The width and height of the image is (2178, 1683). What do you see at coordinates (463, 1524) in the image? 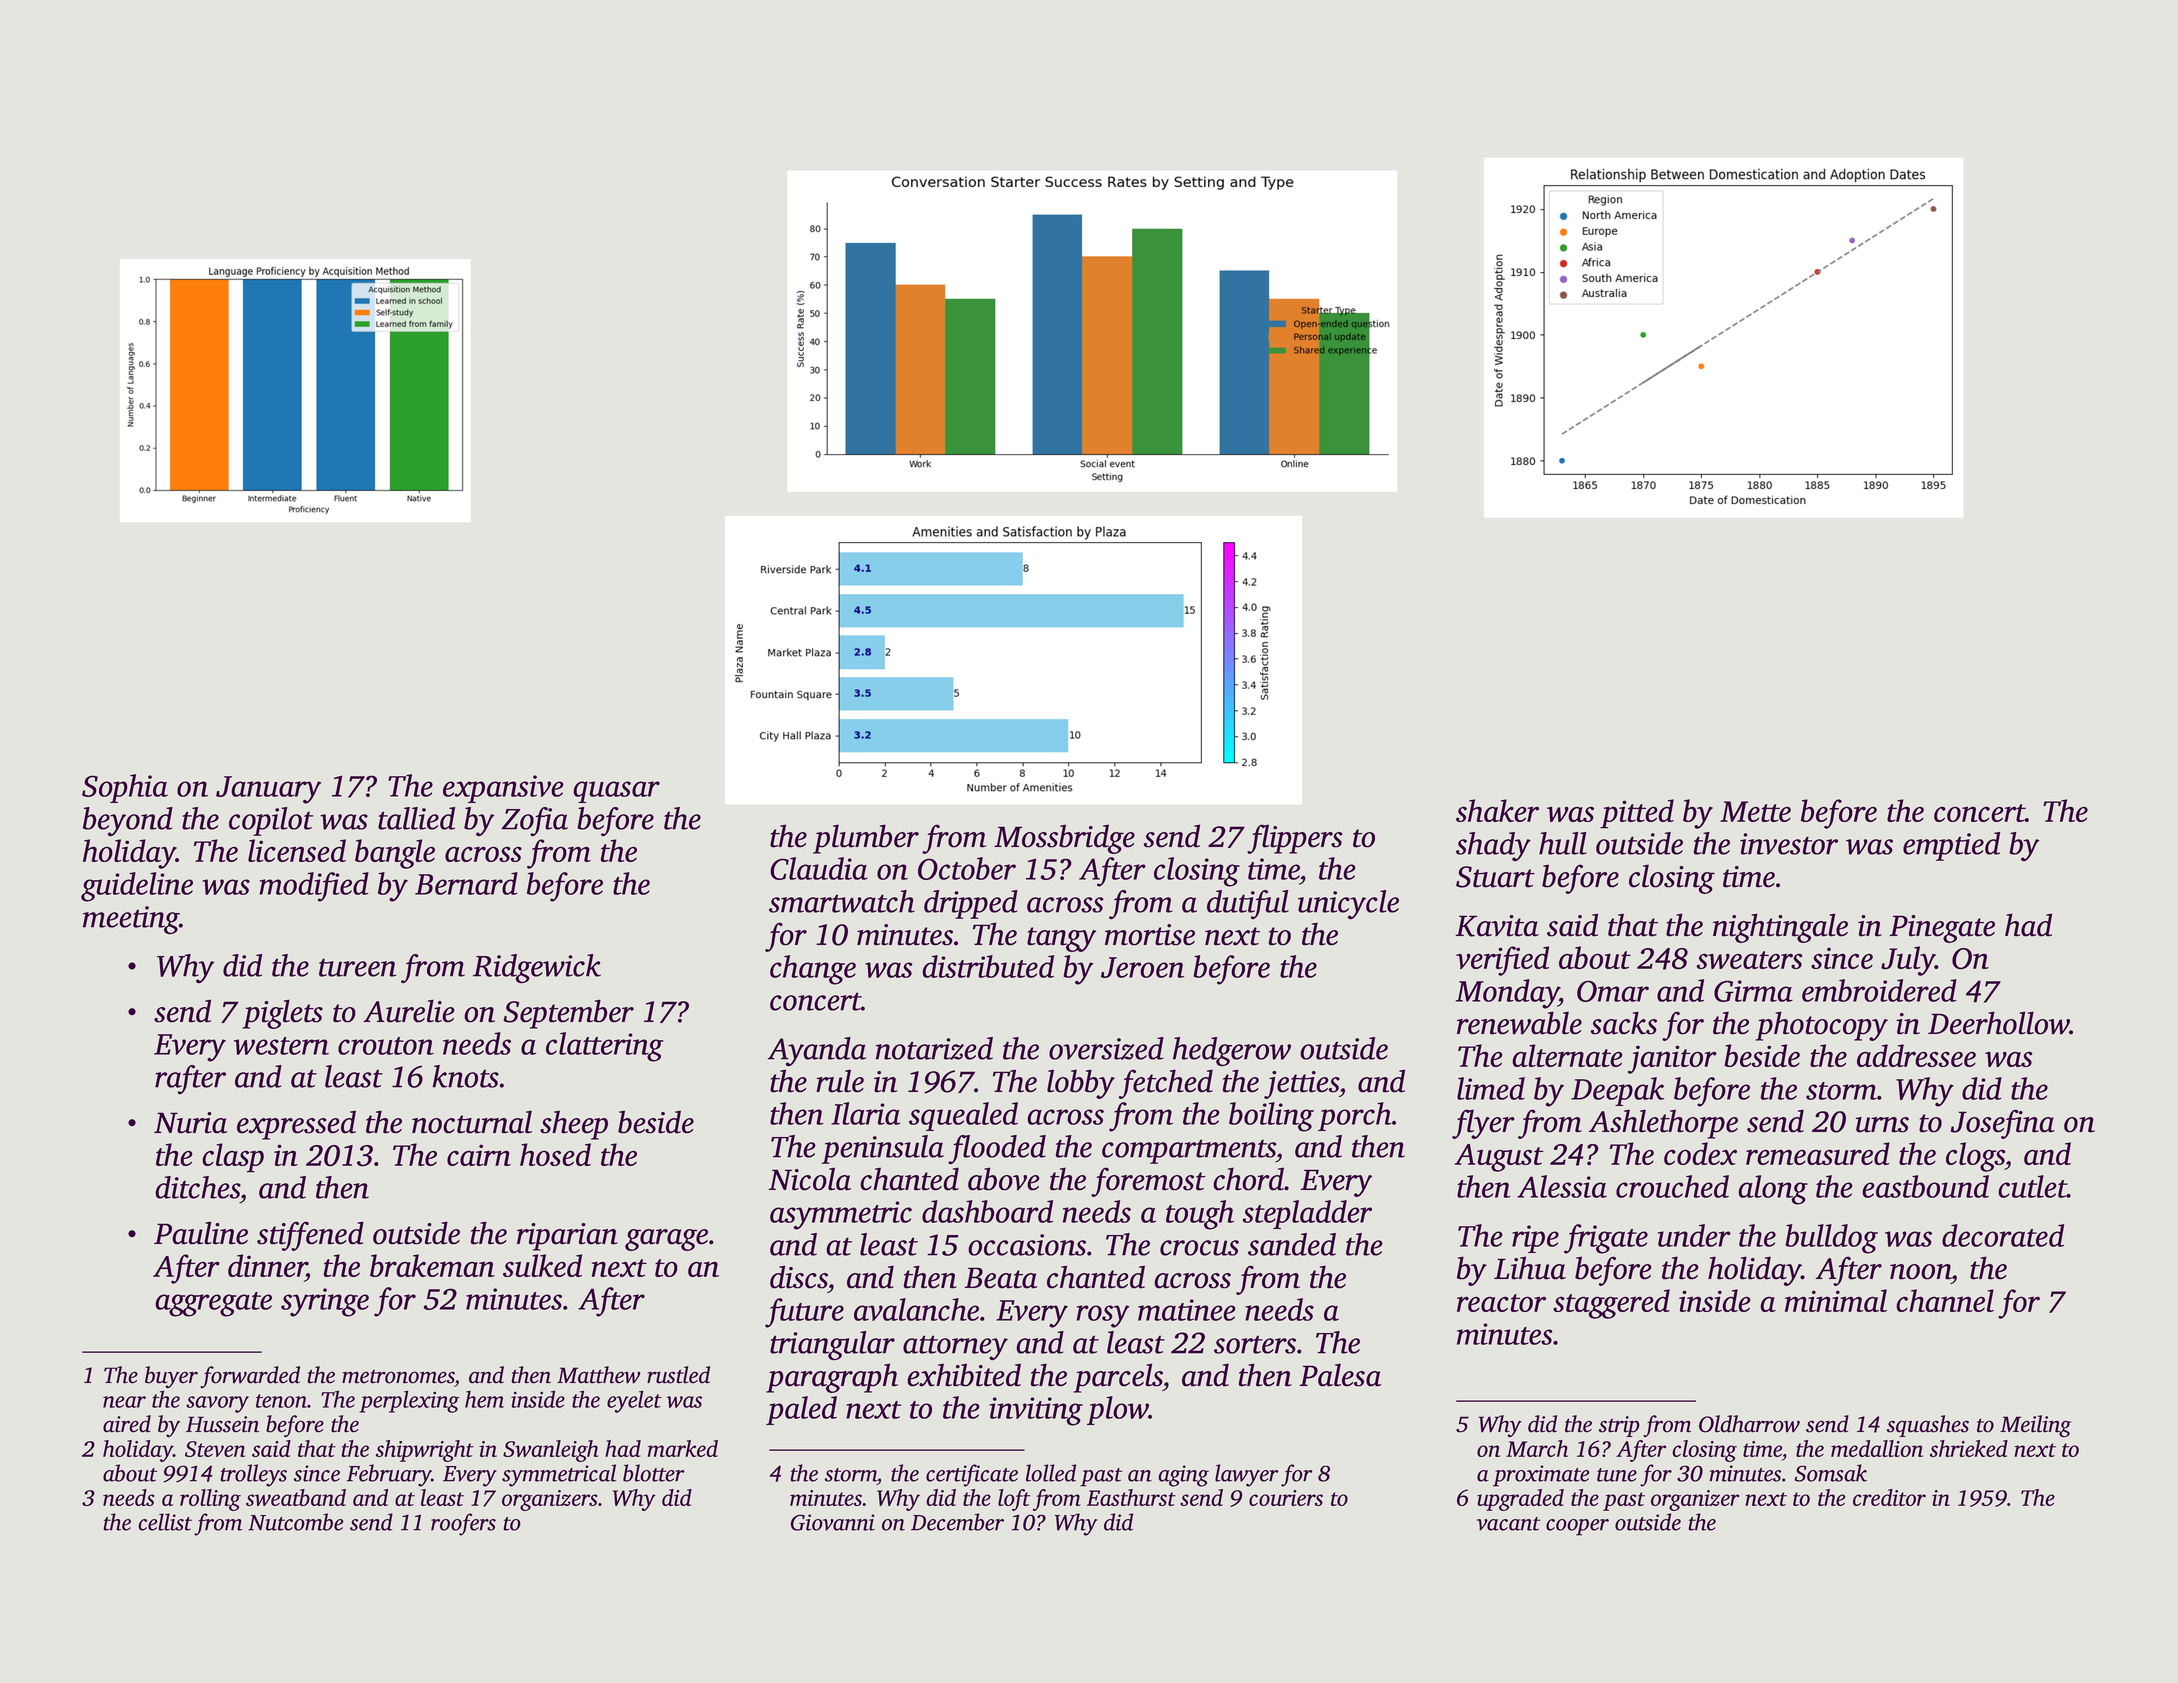
I see `roofers` at bounding box center [463, 1524].
